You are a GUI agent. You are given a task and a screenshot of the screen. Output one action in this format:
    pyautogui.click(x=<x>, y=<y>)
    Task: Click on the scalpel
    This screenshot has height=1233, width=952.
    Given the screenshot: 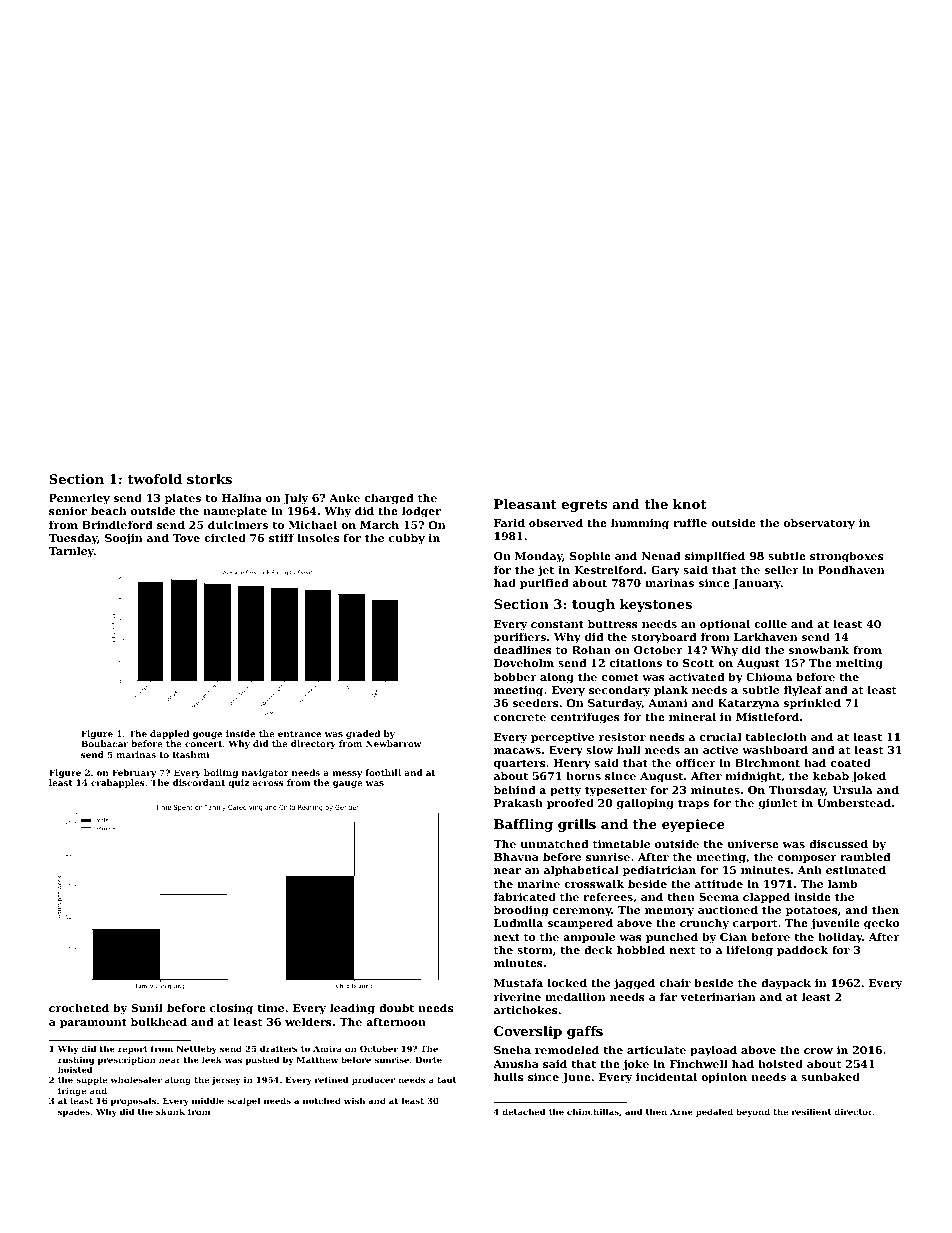 What is the action you would take?
    pyautogui.click(x=243, y=1101)
